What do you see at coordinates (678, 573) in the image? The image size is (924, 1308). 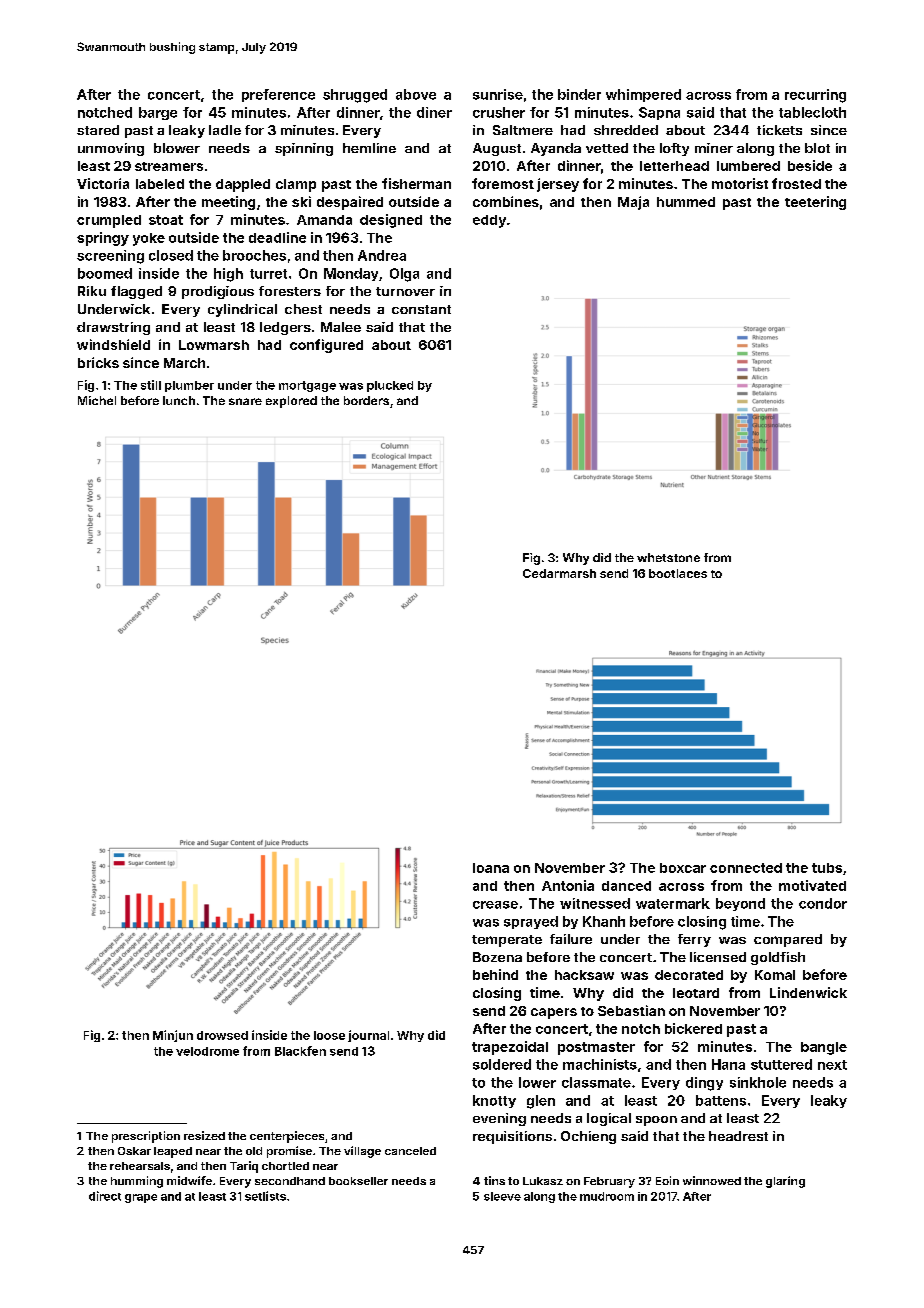 I see `bootlaces` at bounding box center [678, 573].
